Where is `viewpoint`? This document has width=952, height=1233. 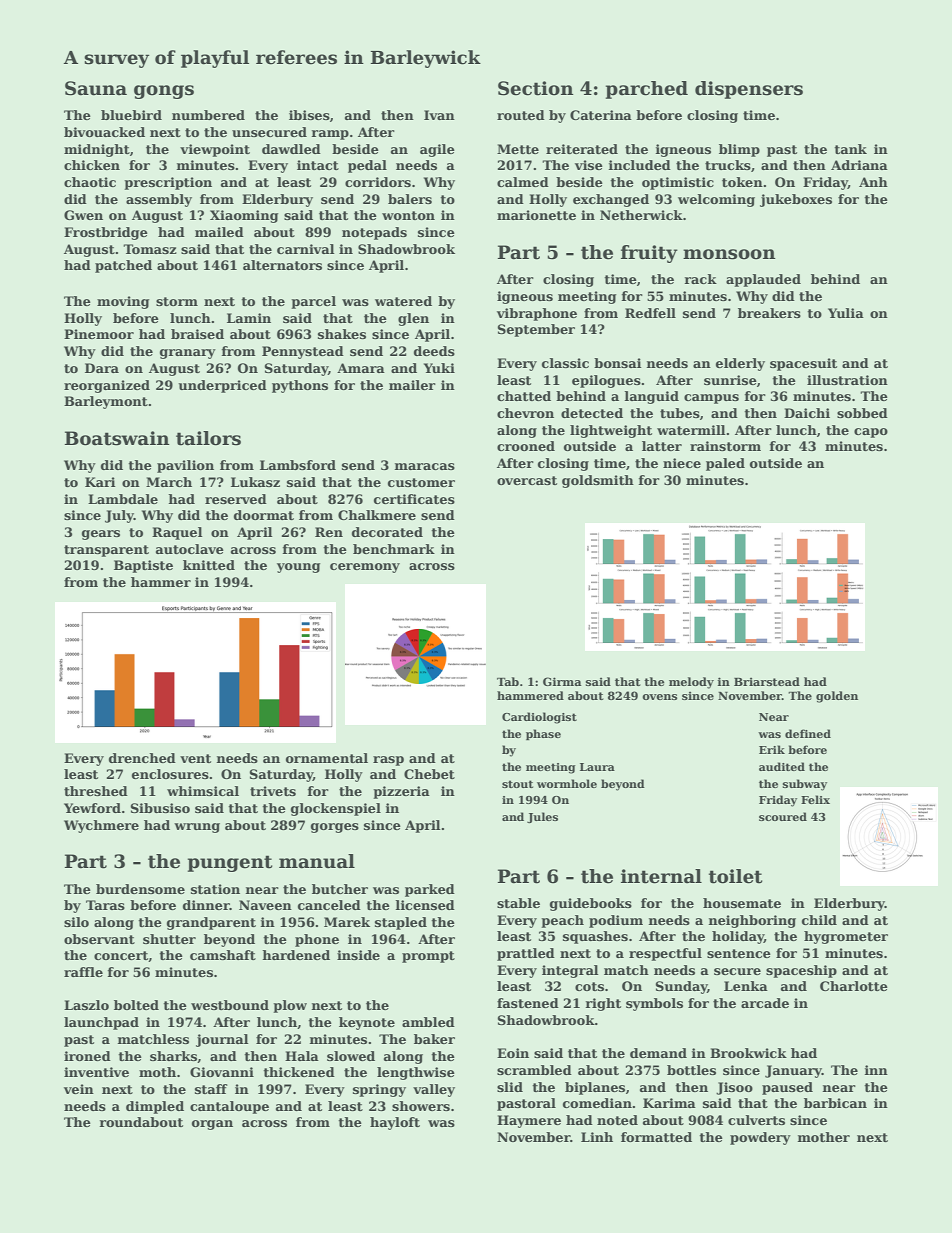 viewpoint is located at coordinates (215, 150).
